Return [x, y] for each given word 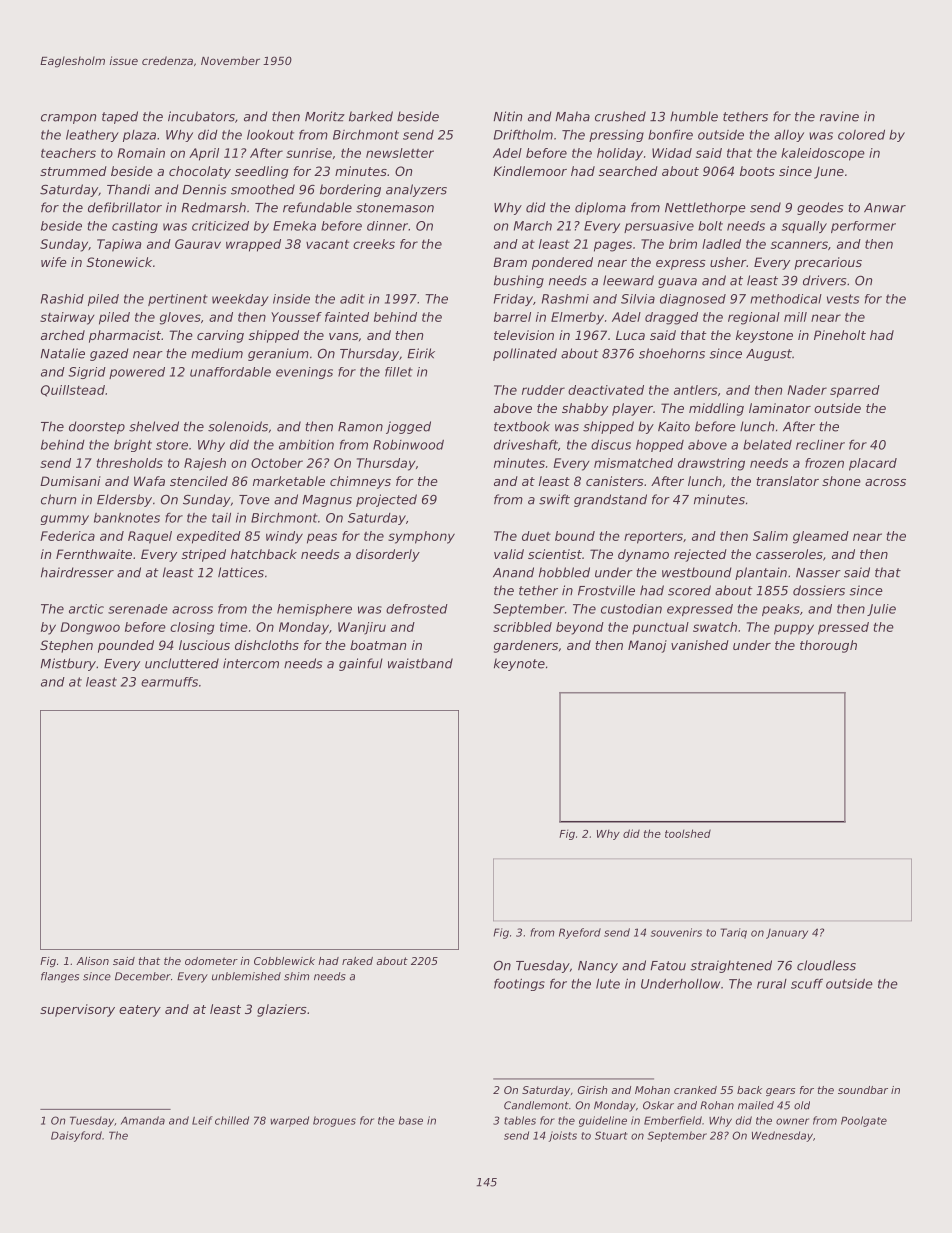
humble [694, 116]
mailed [756, 1105]
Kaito [674, 426]
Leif [202, 1120]
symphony [421, 537]
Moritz [325, 116]
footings [519, 984]
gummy [65, 520]
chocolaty [200, 172]
